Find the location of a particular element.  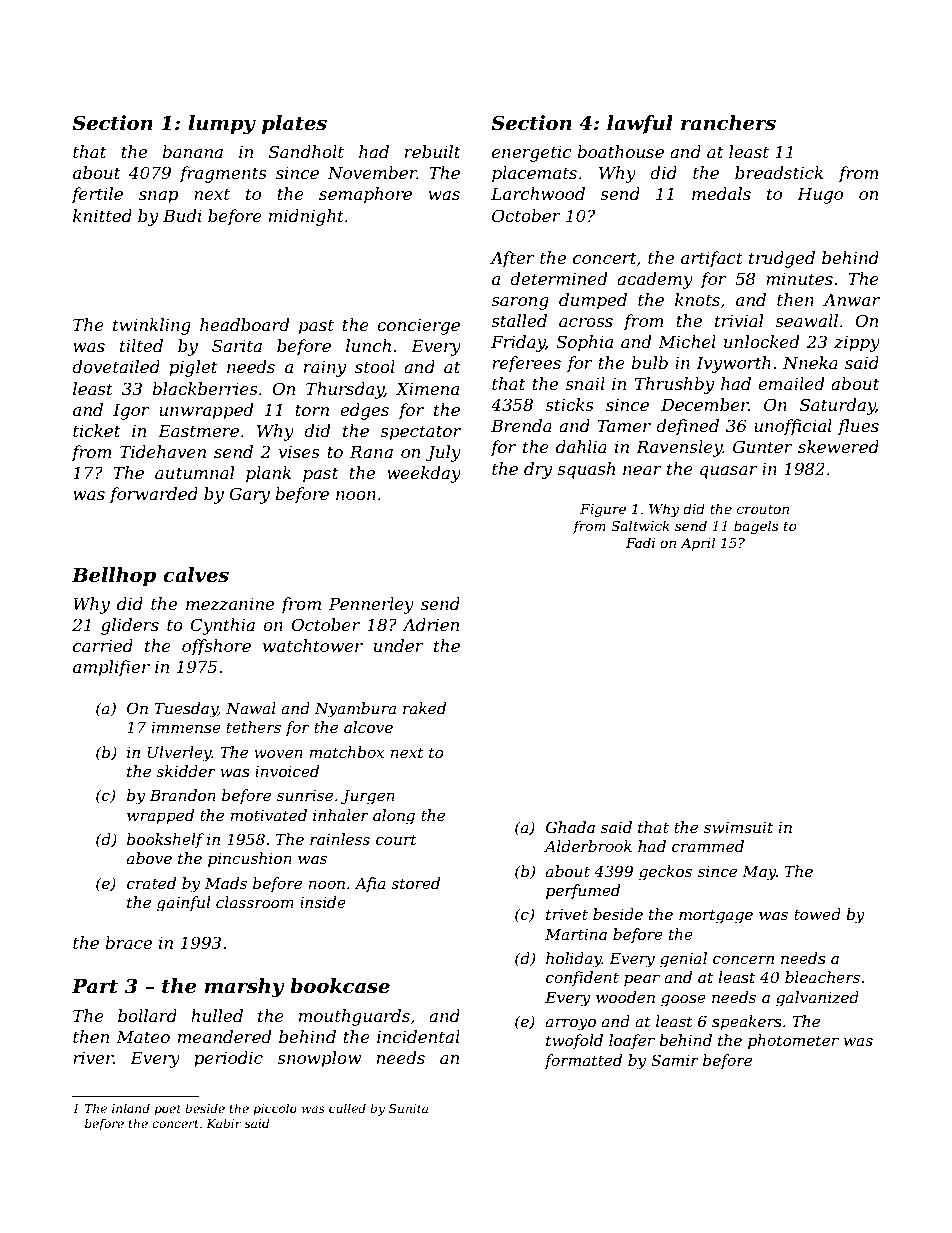

ranchers is located at coordinates (728, 123).
